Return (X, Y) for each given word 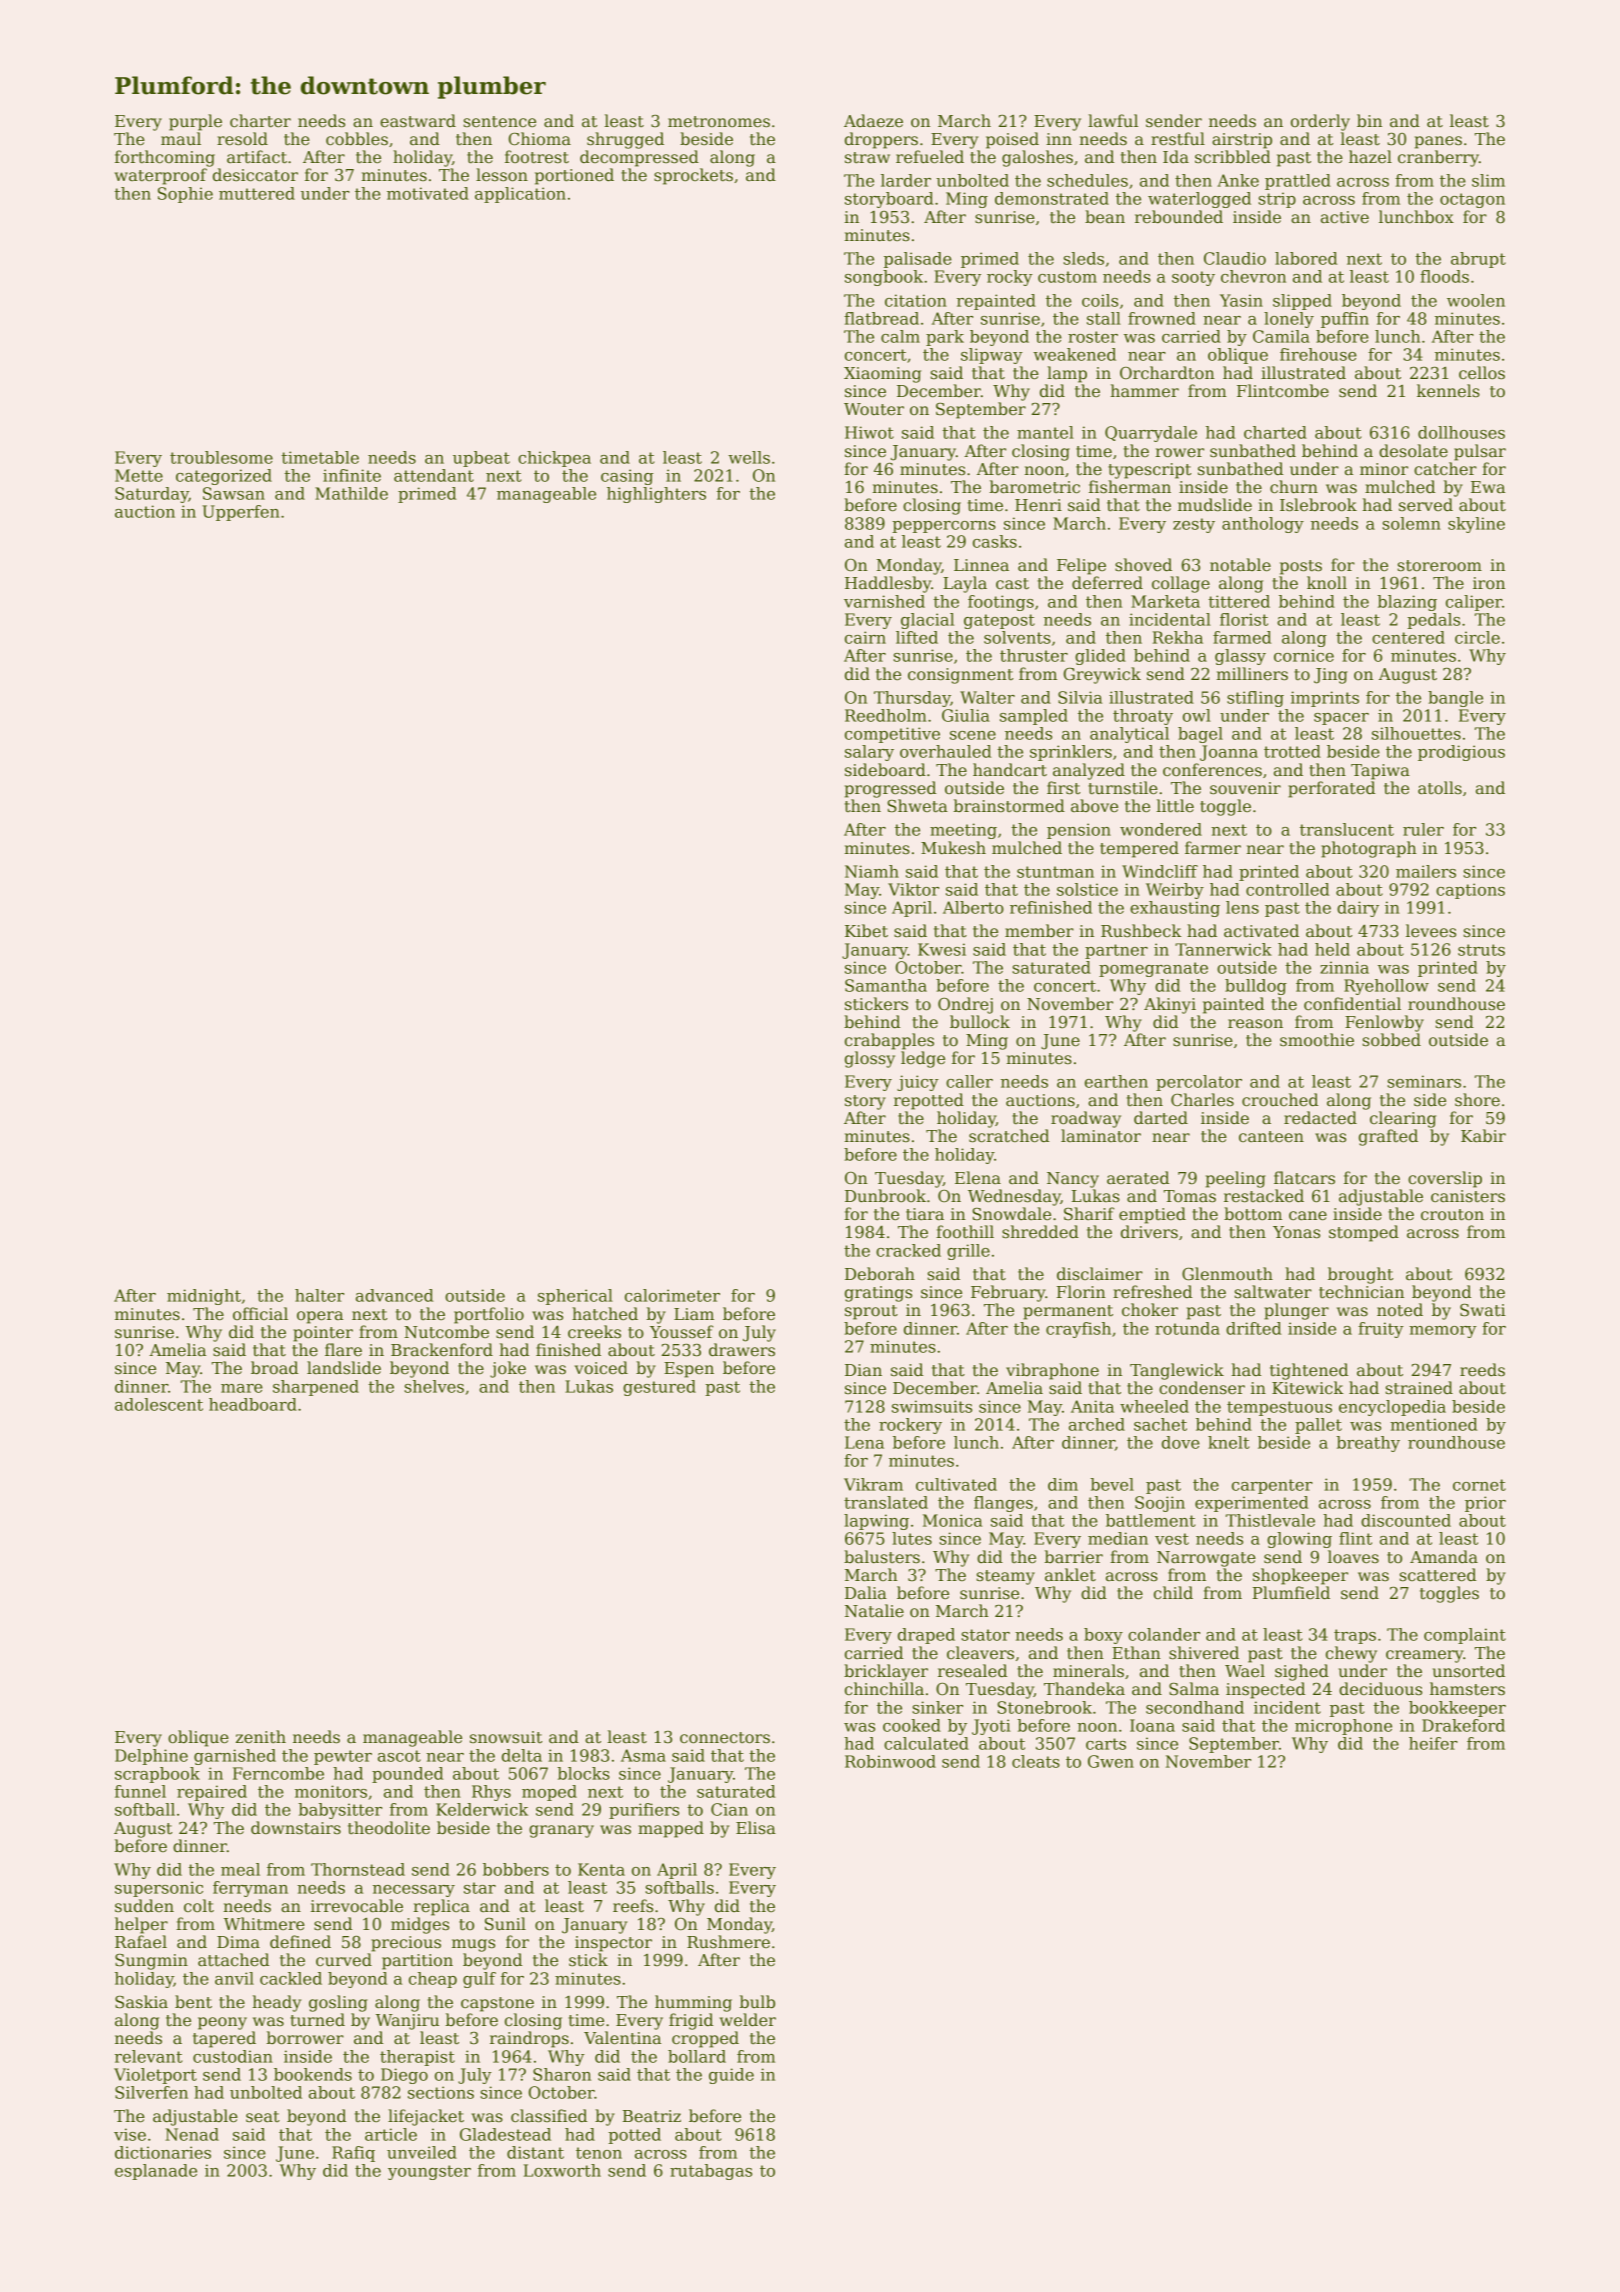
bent (193, 2002)
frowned (1162, 318)
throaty (1143, 717)
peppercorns (944, 527)
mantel (1045, 432)
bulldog (1256, 987)
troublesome (221, 457)
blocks (583, 1773)
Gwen (1111, 1761)
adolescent (159, 1404)
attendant (434, 475)
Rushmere (728, 1942)
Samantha (886, 985)
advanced (394, 1295)
